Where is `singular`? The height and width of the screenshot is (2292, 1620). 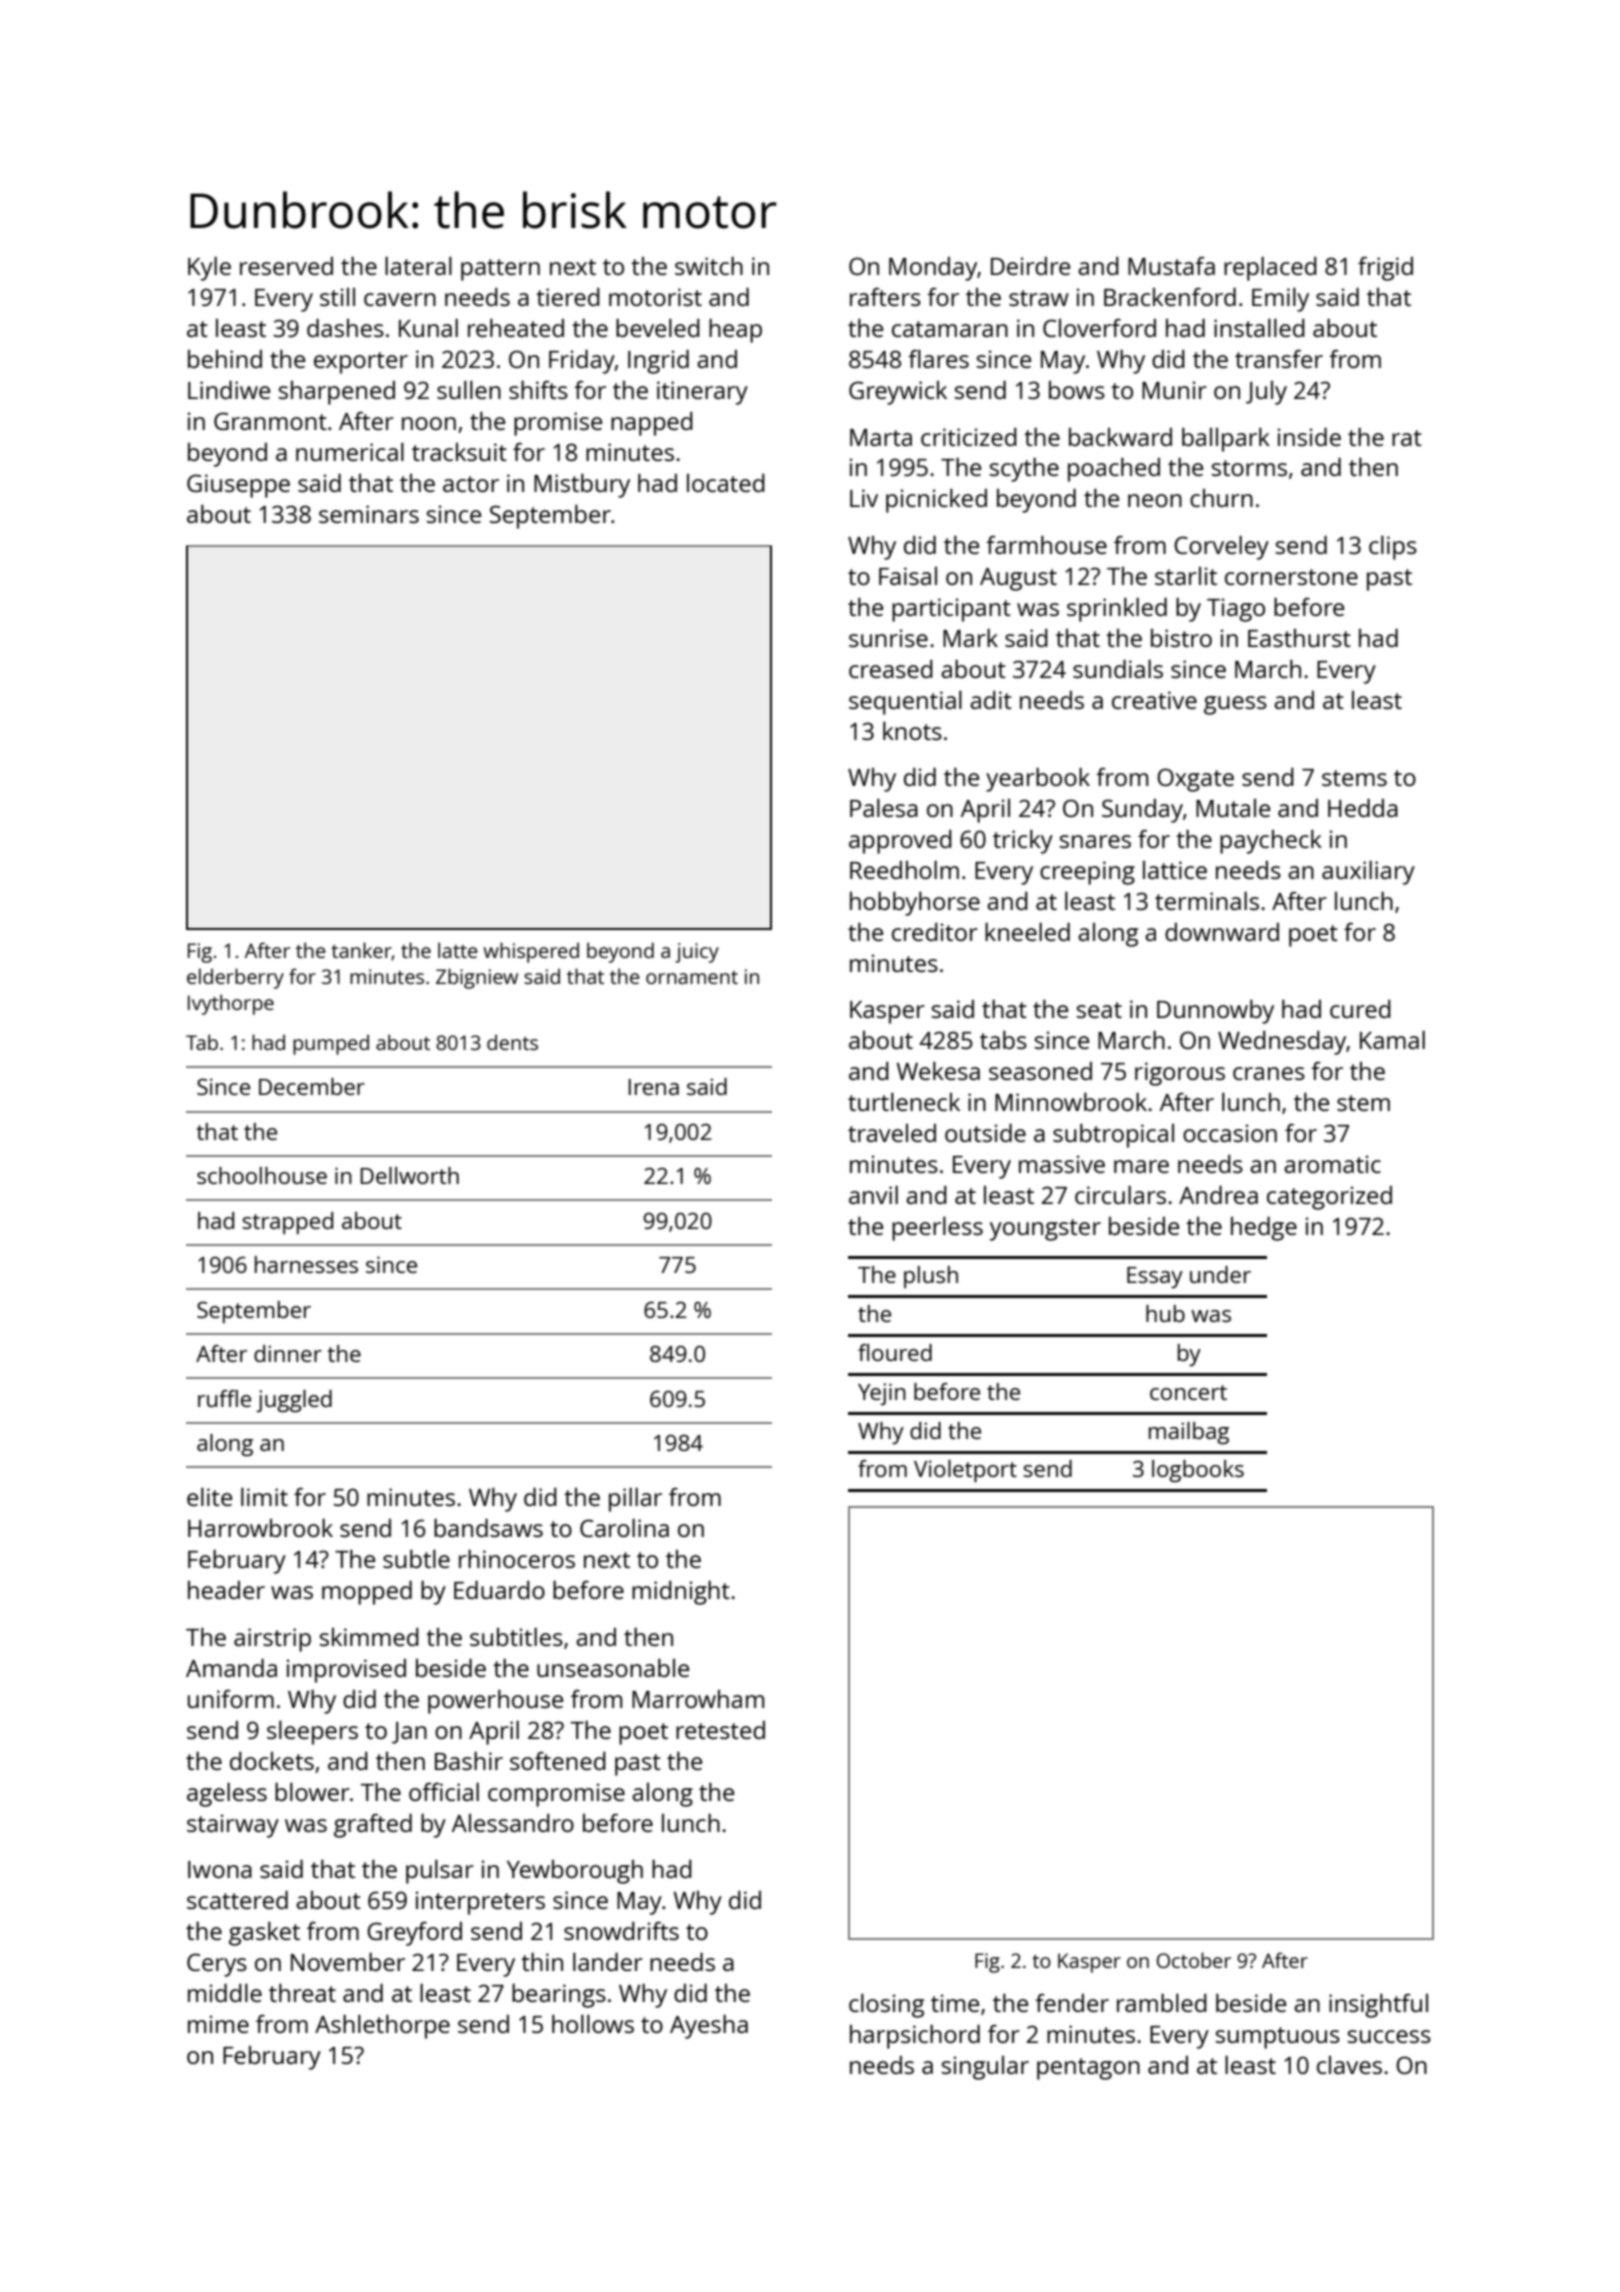 singular is located at coordinates (985, 2068).
